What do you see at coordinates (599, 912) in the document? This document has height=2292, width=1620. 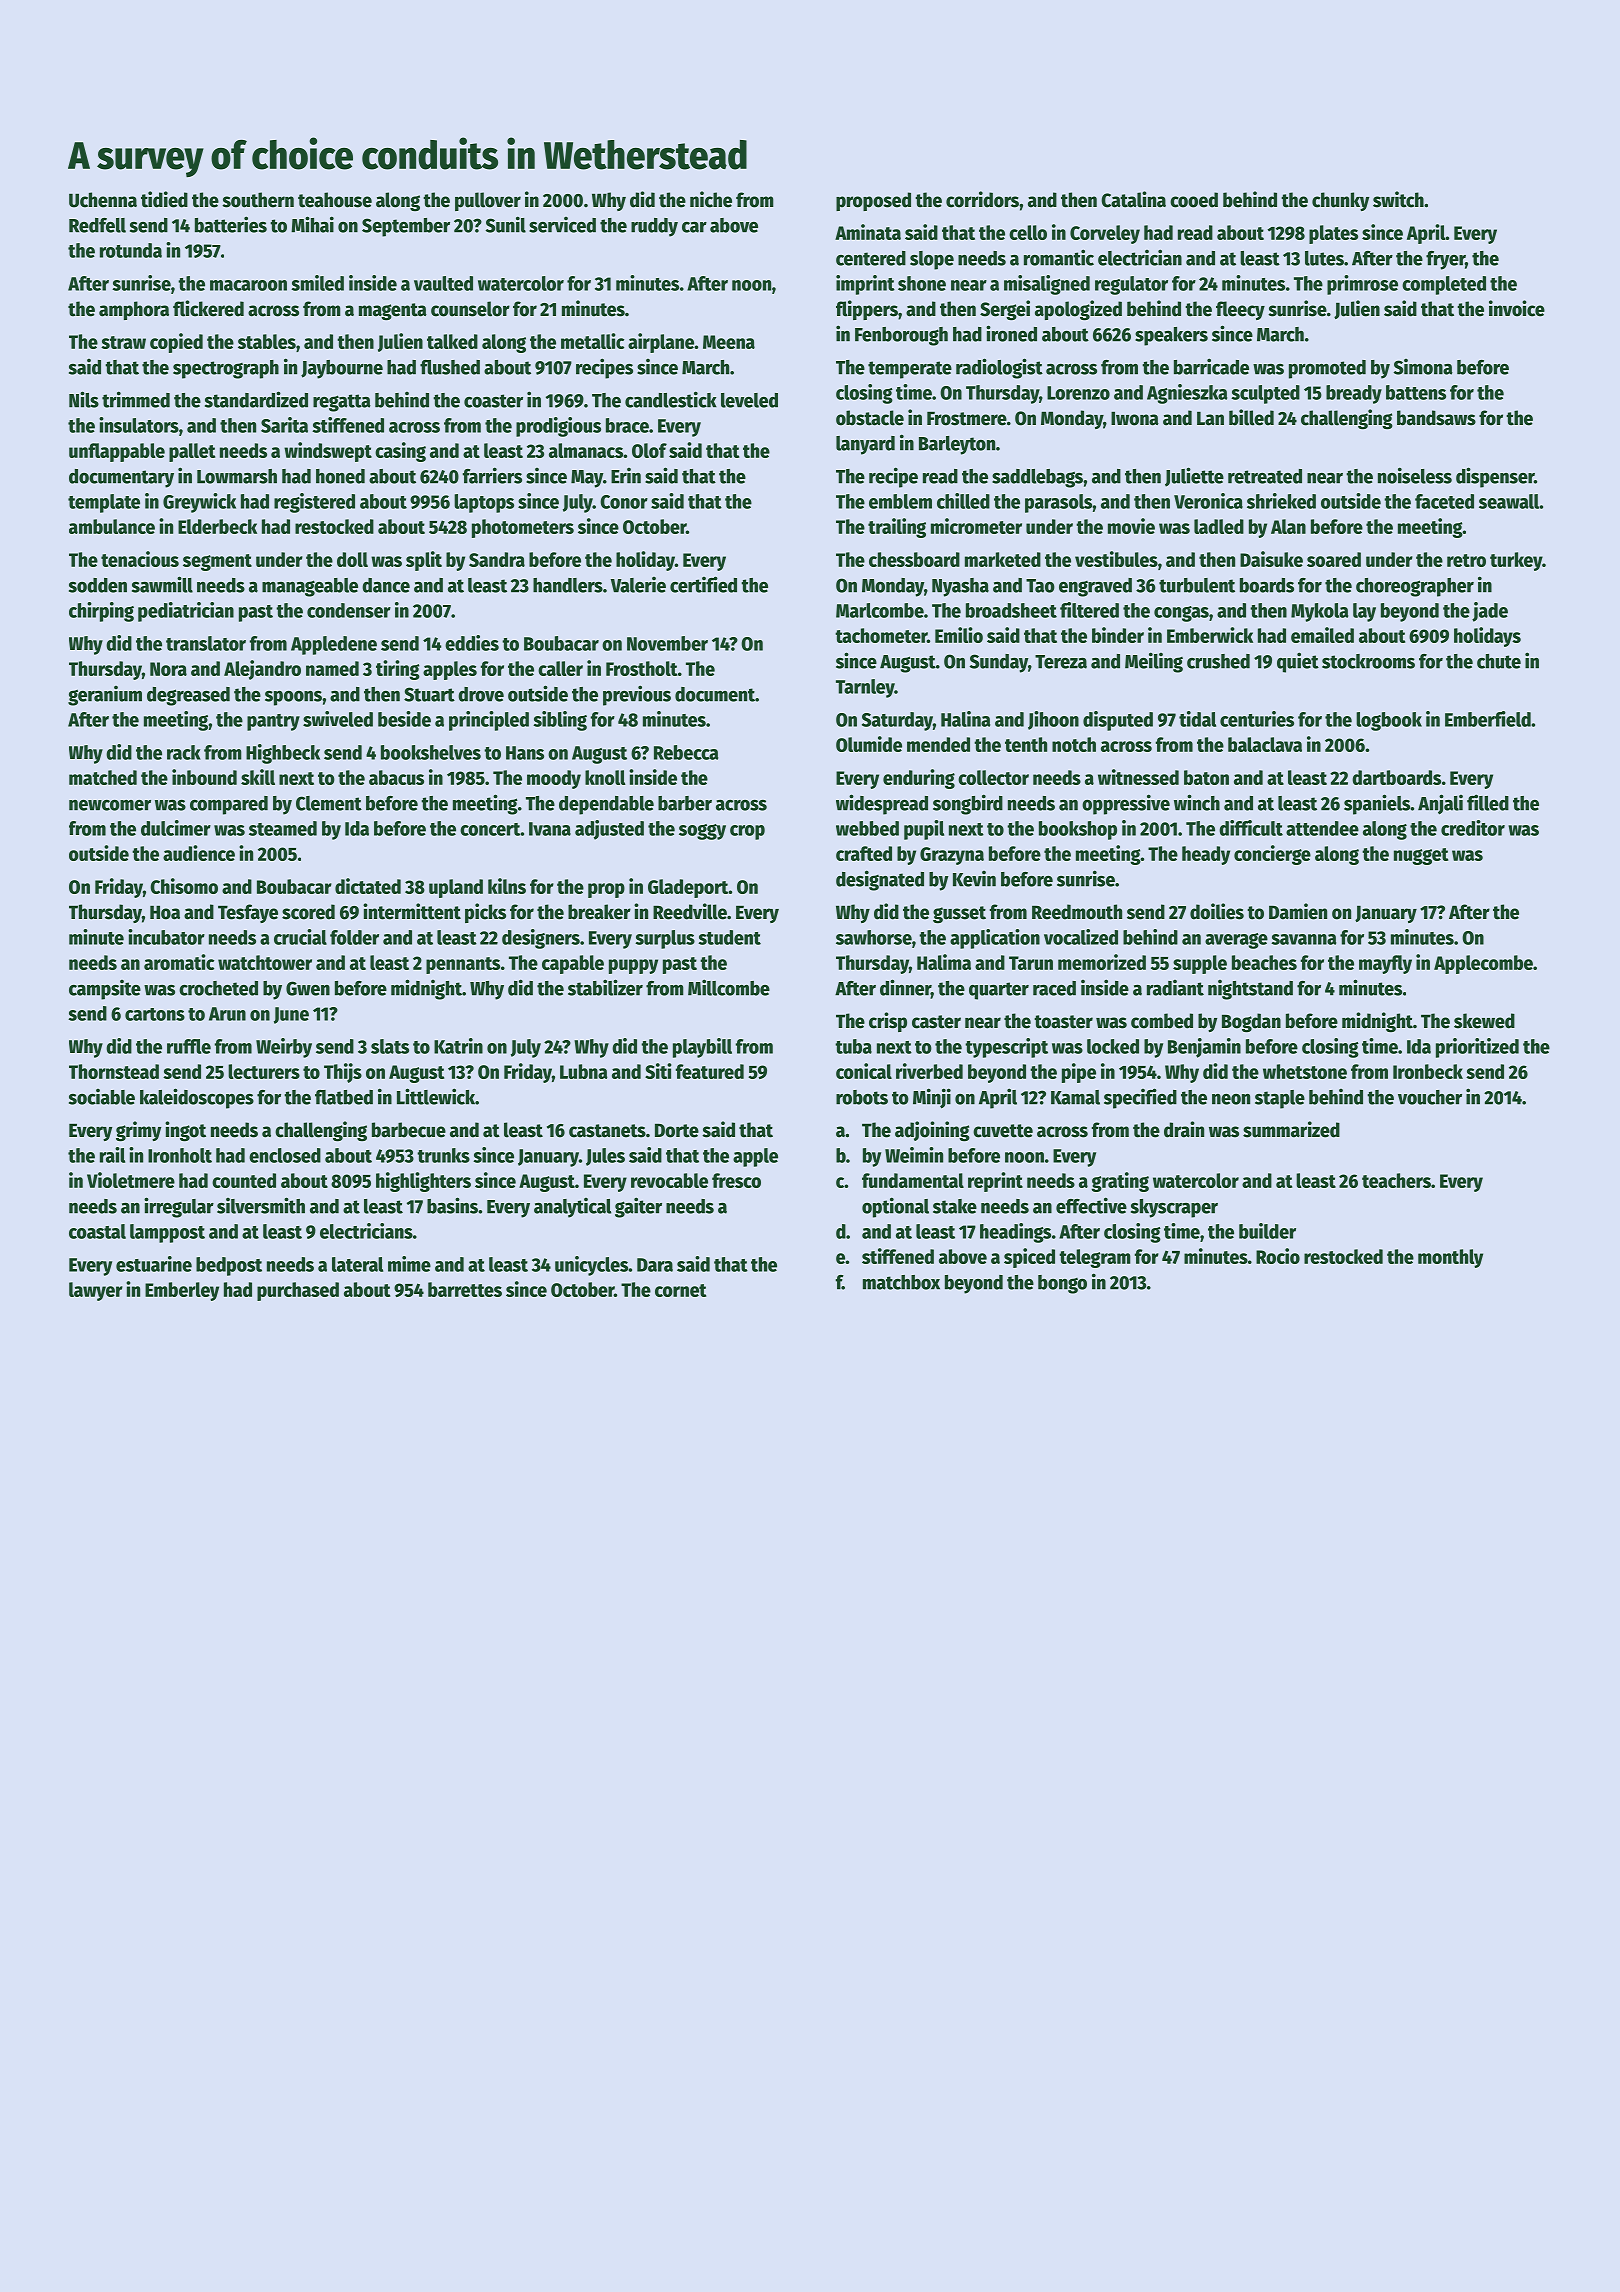 I see `breaker` at bounding box center [599, 912].
